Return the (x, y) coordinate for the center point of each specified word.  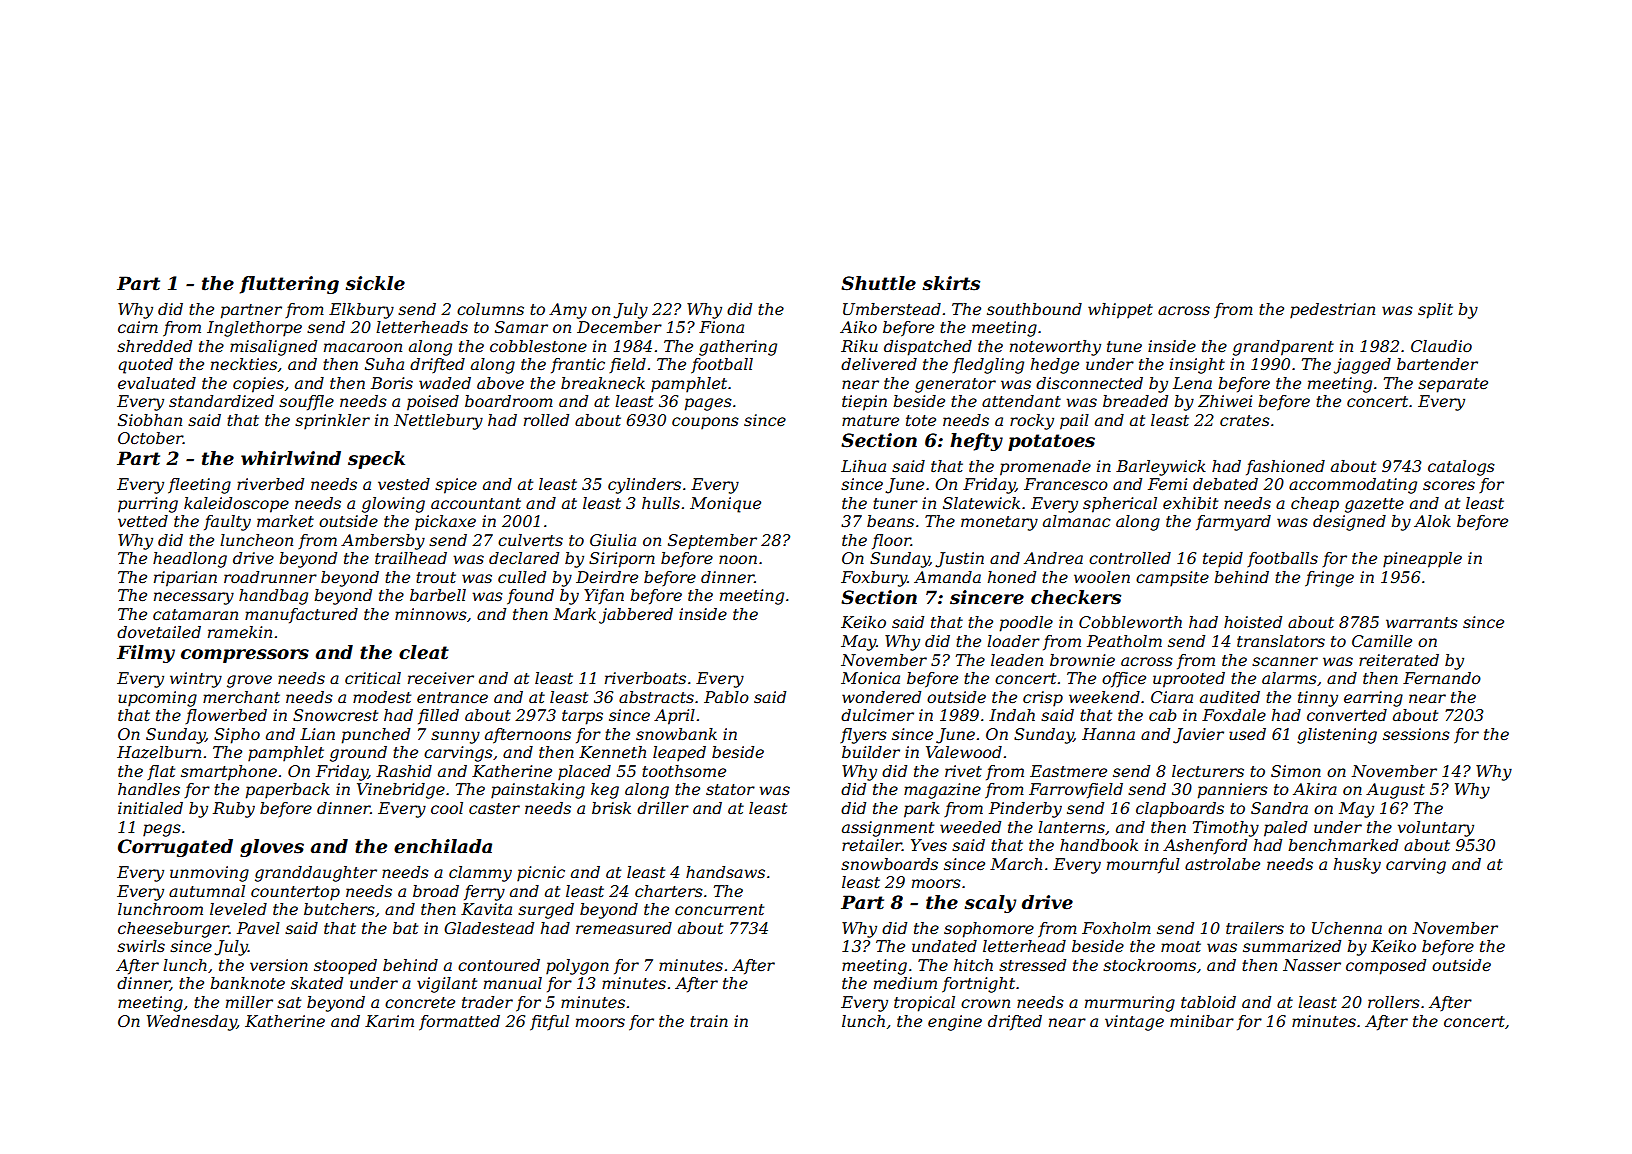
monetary (999, 523)
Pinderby (1025, 810)
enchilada (443, 846)
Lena (1192, 383)
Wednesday (192, 1023)
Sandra (1279, 808)
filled (438, 717)
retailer (872, 845)
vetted (143, 521)
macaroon (363, 347)
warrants (1422, 622)
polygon (577, 967)
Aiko (858, 327)
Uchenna (1347, 928)
